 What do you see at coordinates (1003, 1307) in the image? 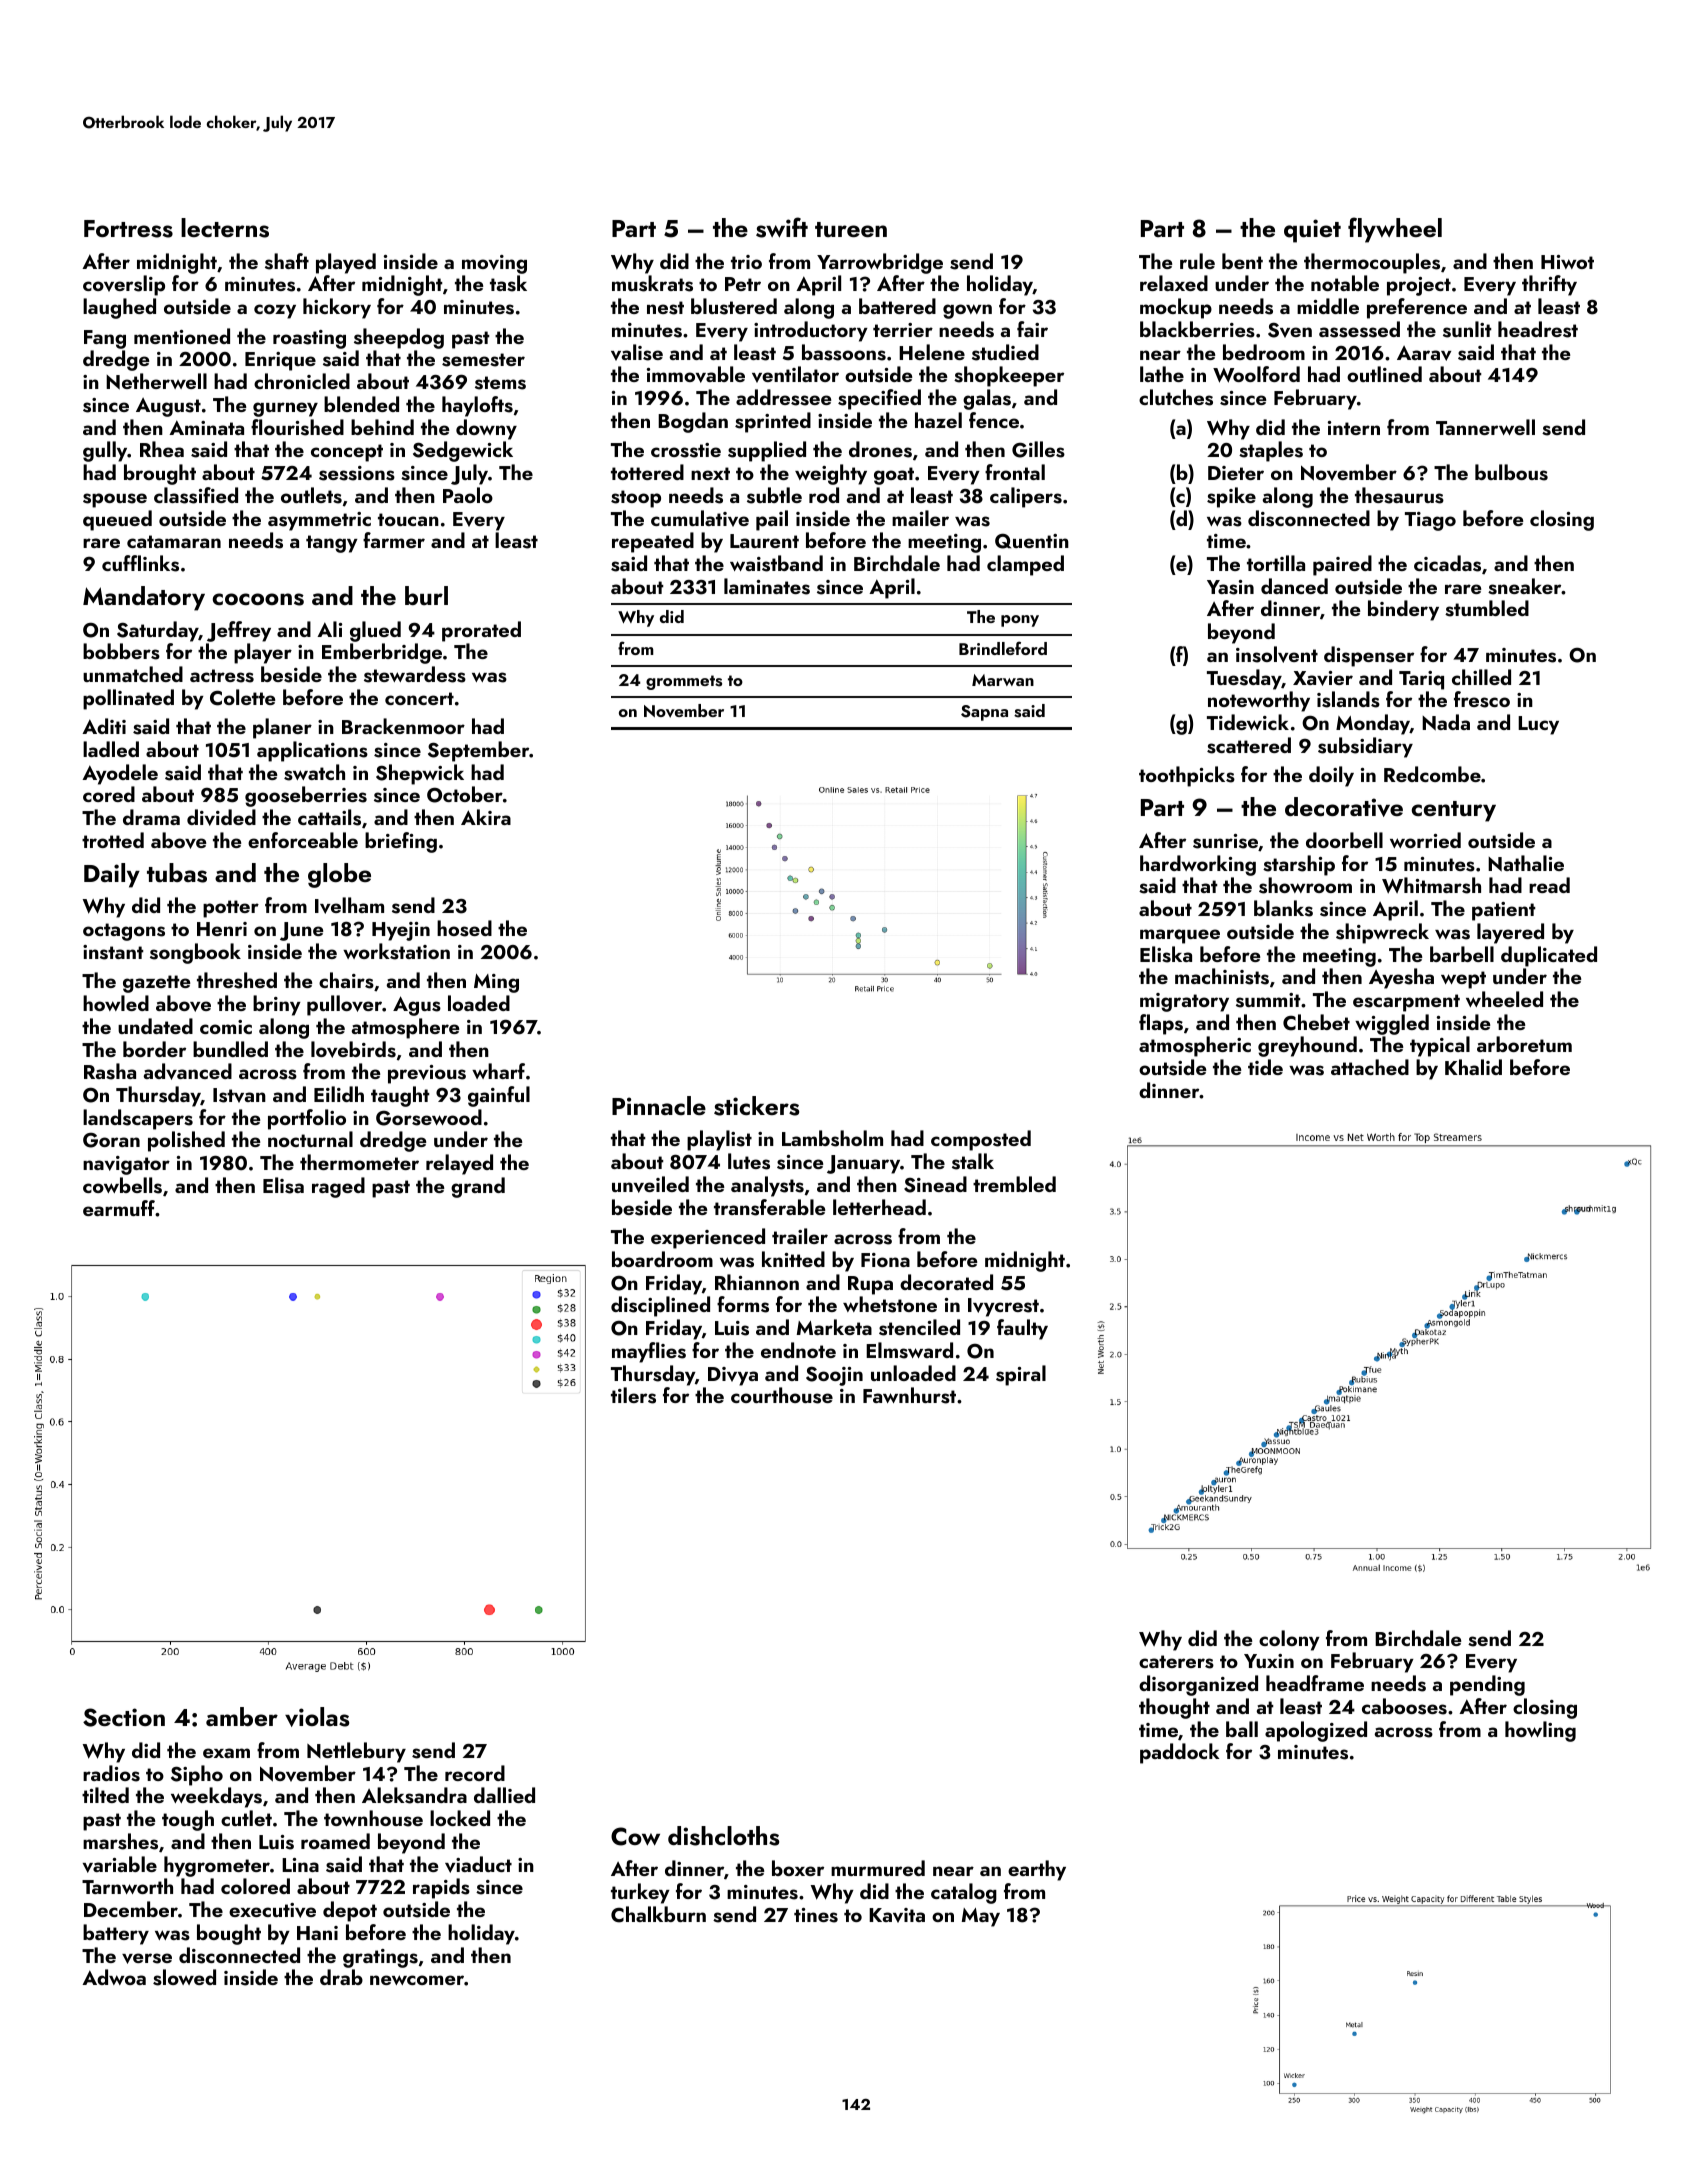
I see `Ivycrest` at bounding box center [1003, 1307].
